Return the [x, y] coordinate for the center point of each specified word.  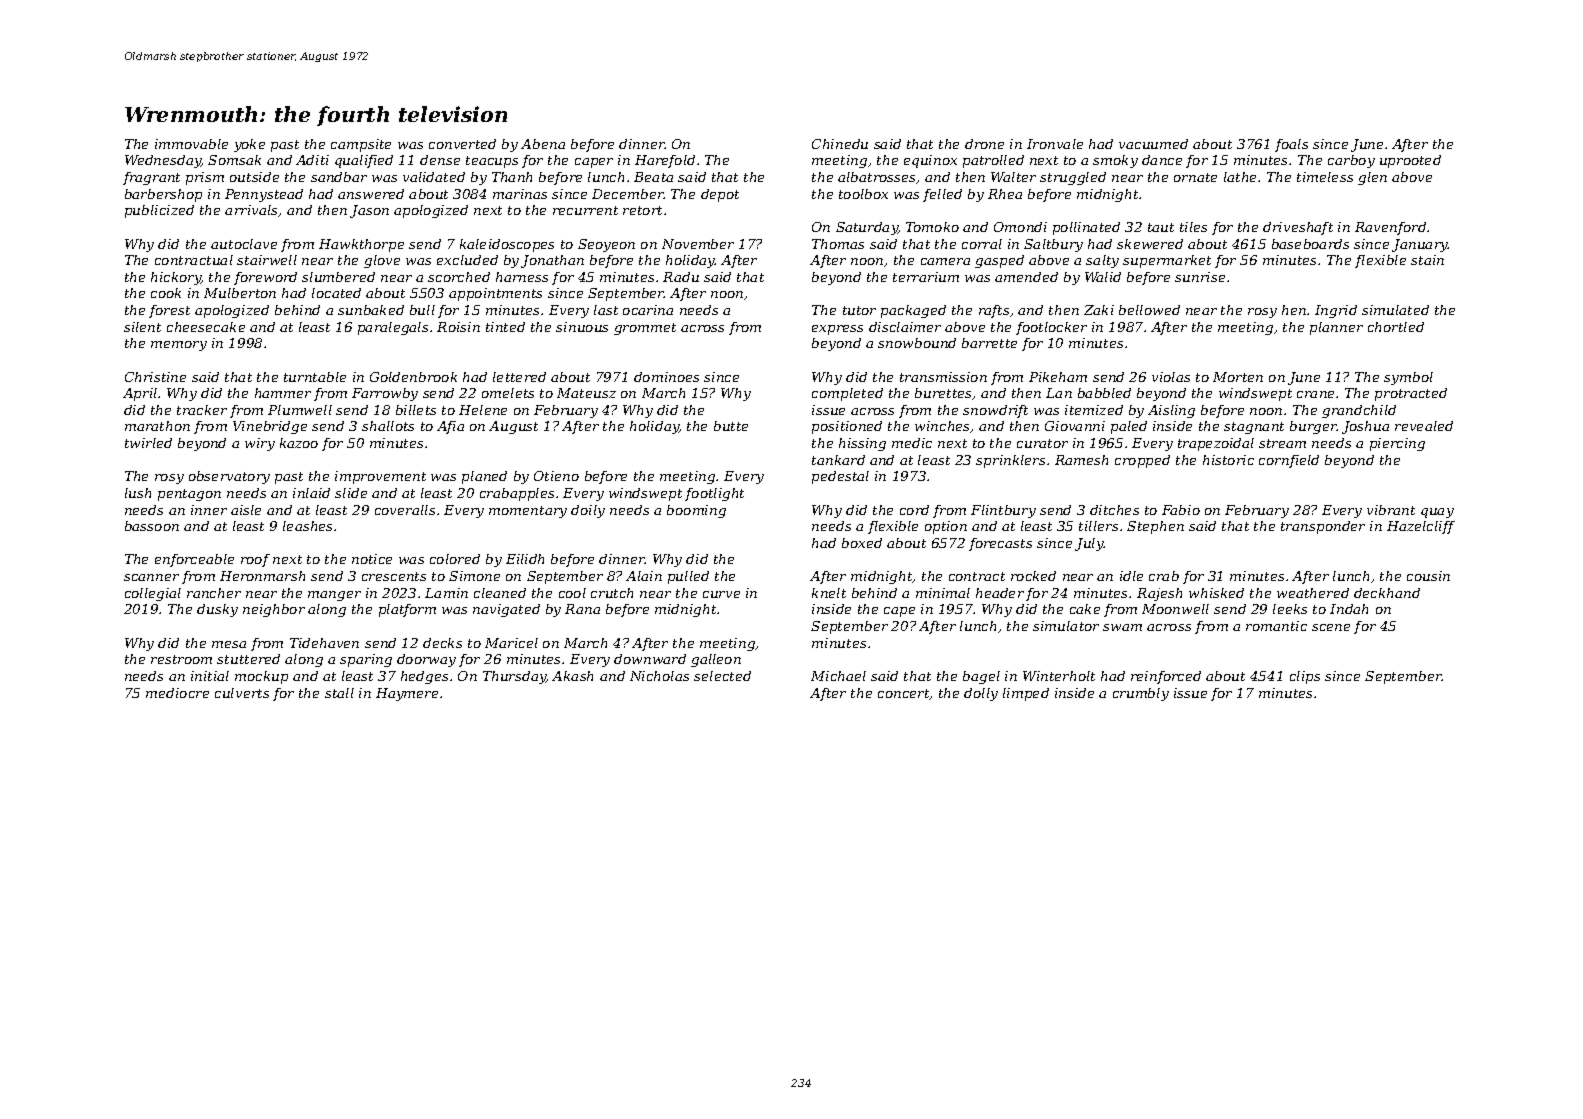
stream [1282, 443]
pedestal [840, 477]
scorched [459, 277]
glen [1372, 178]
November [698, 244]
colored [455, 559]
